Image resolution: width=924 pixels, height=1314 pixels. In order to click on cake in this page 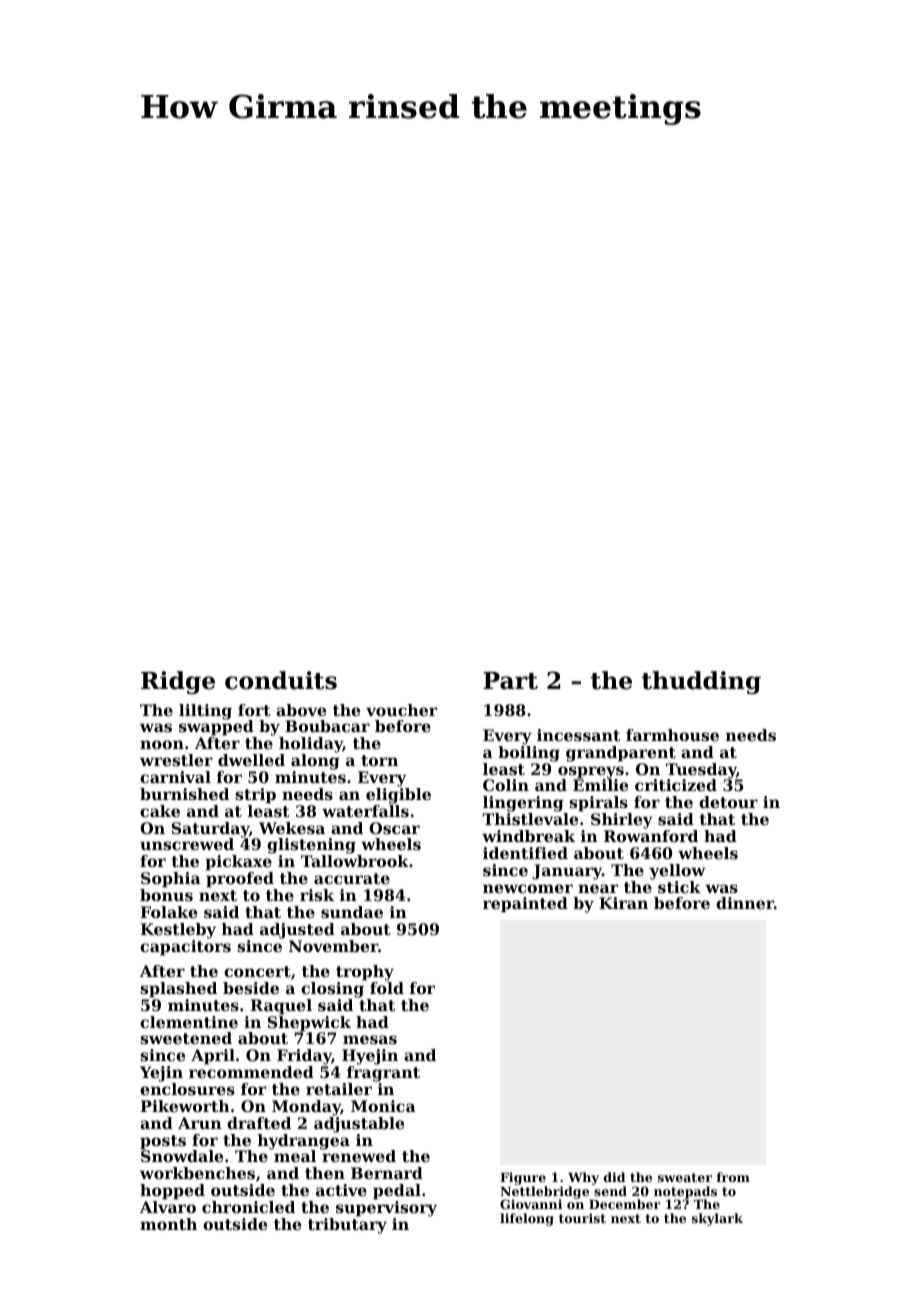, I will do `click(160, 811)`.
